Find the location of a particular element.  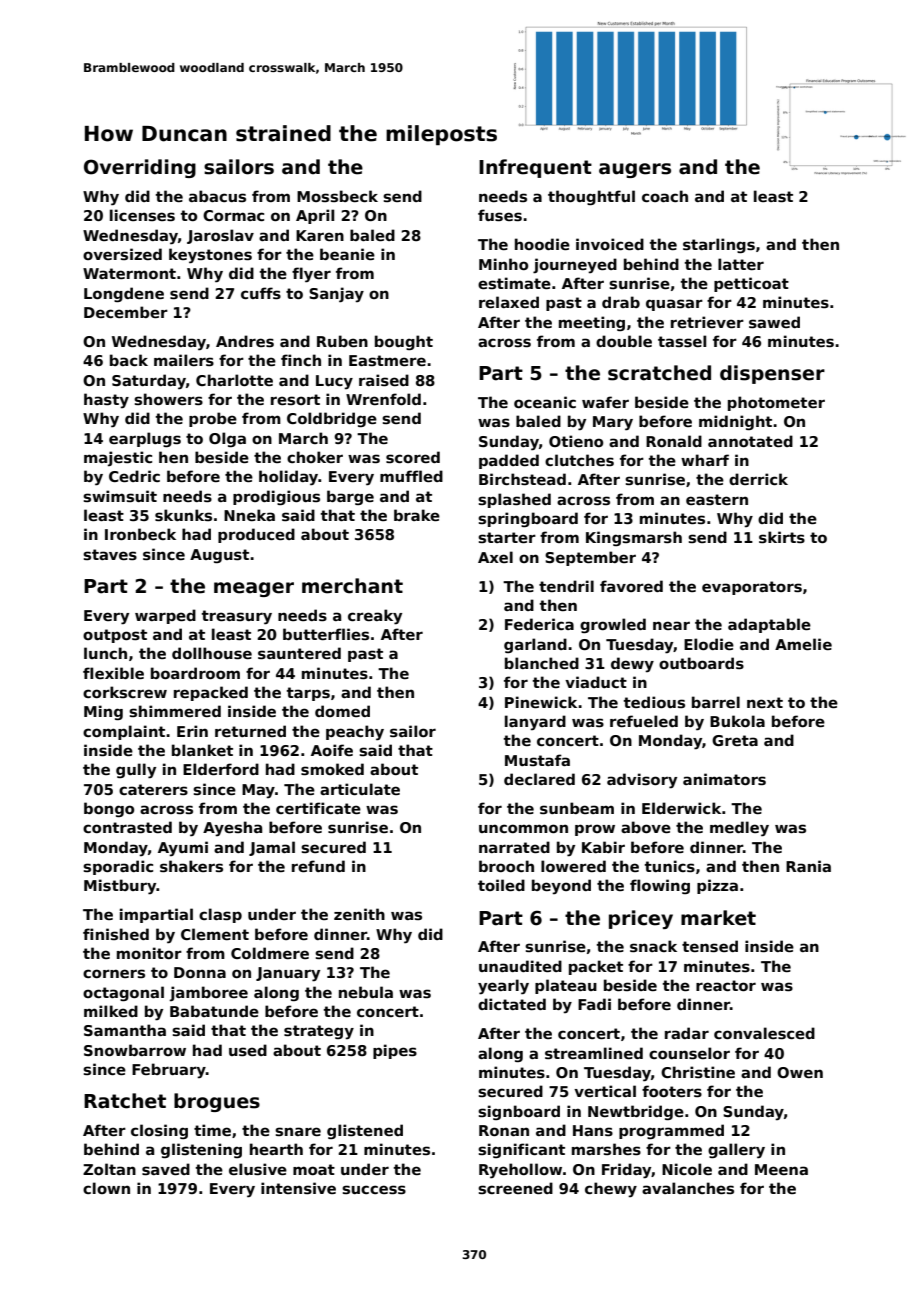

brake is located at coordinates (417, 515).
